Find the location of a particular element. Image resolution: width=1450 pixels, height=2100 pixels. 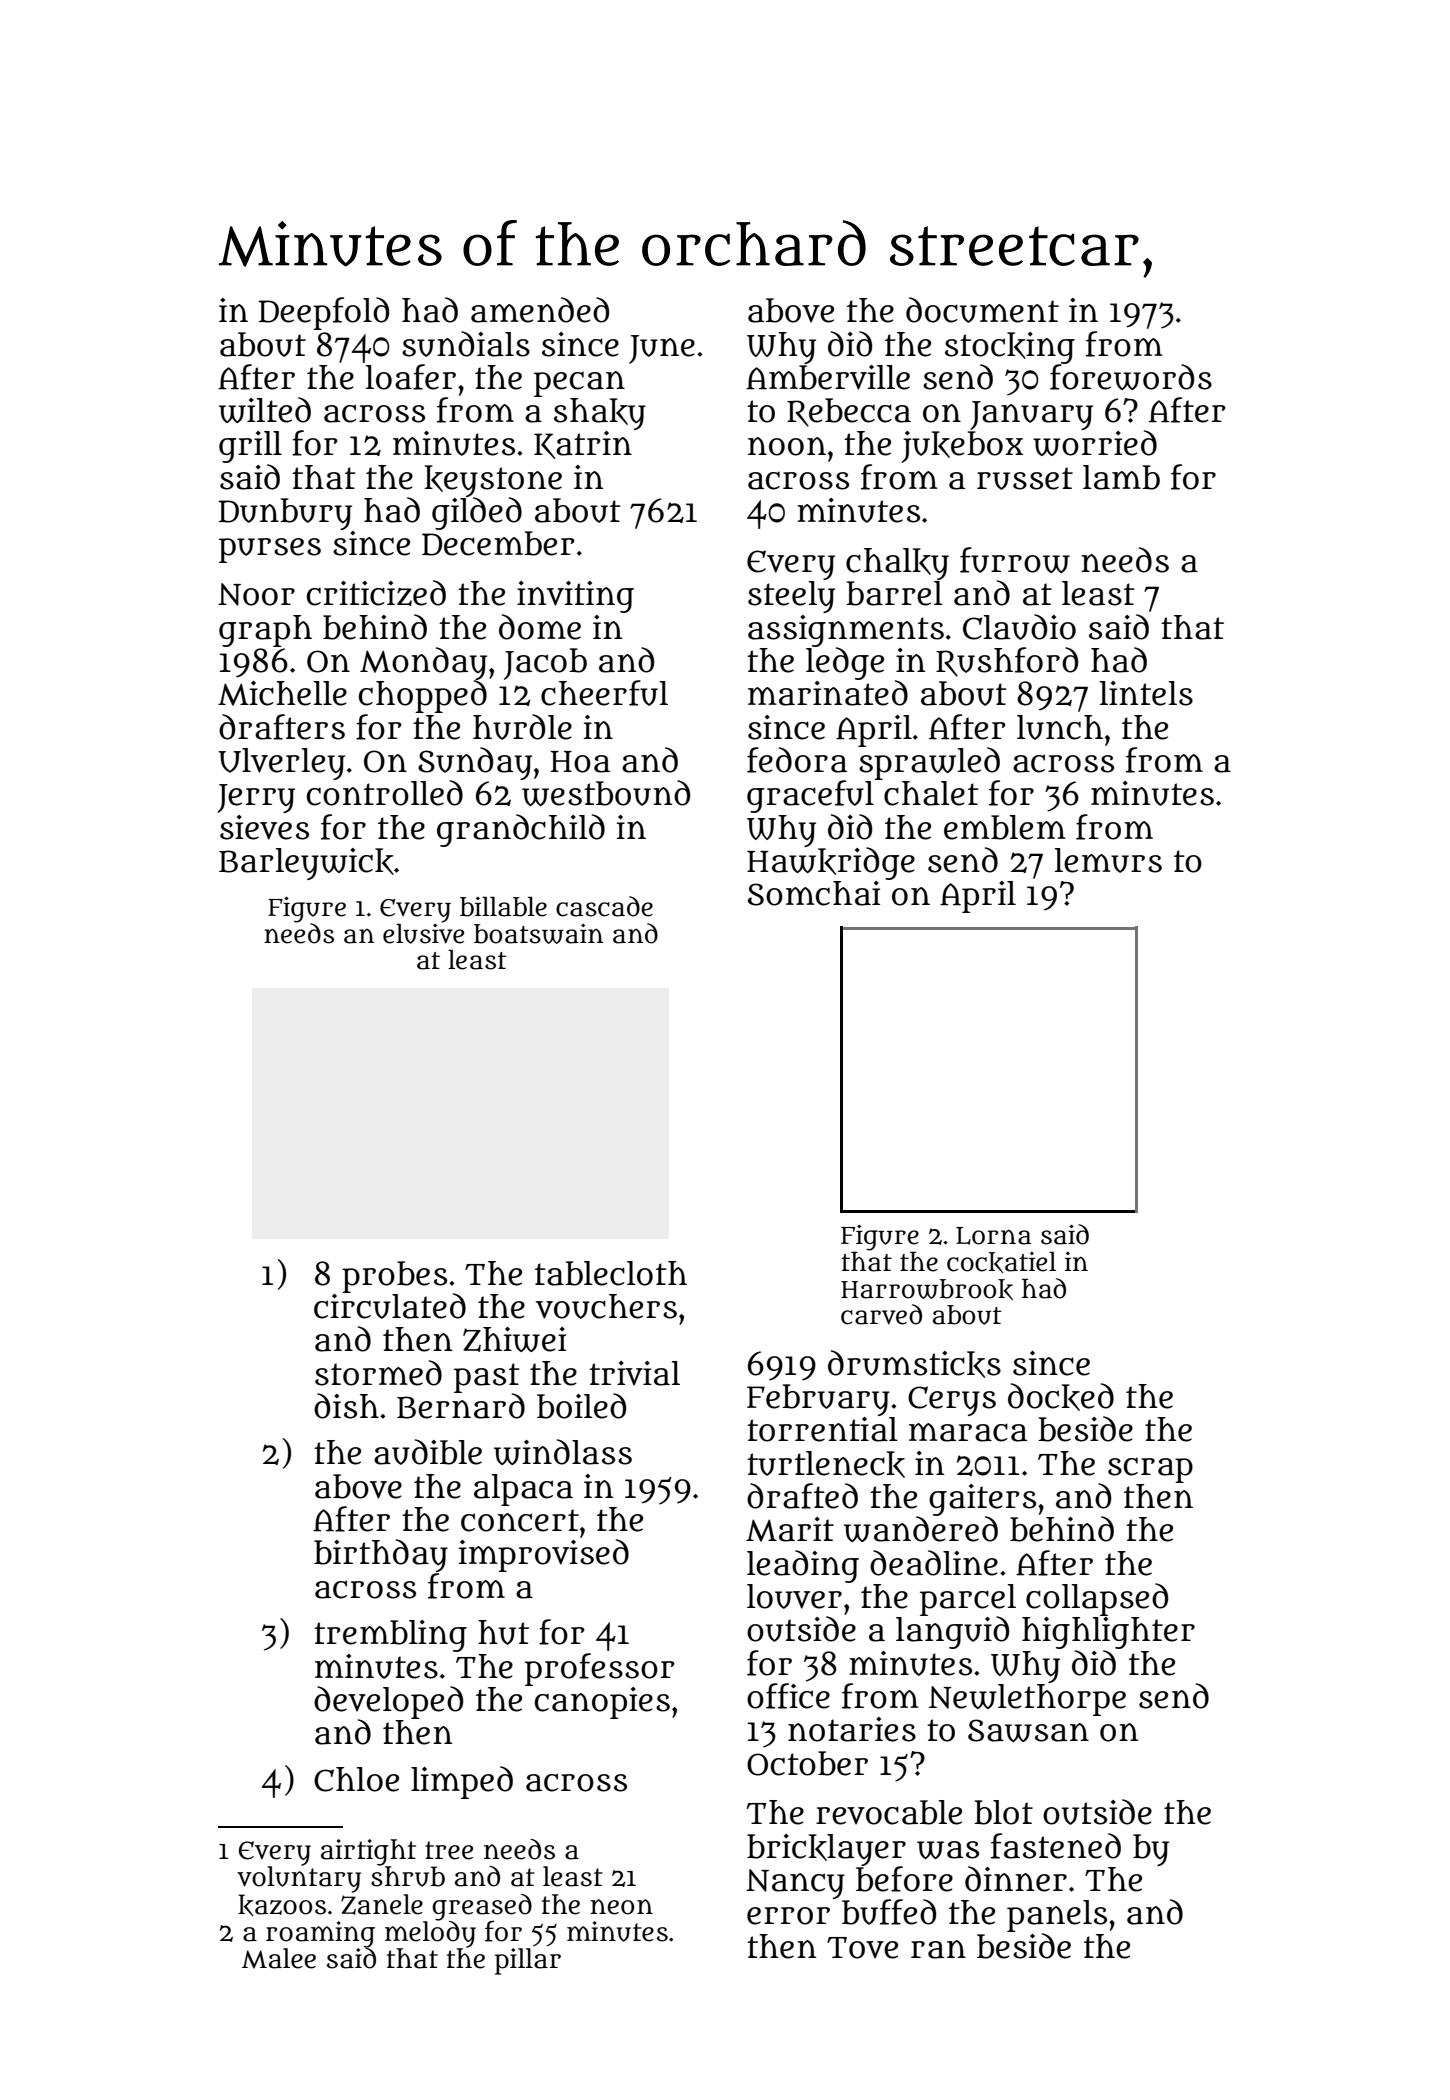

lintels is located at coordinates (1146, 693).
